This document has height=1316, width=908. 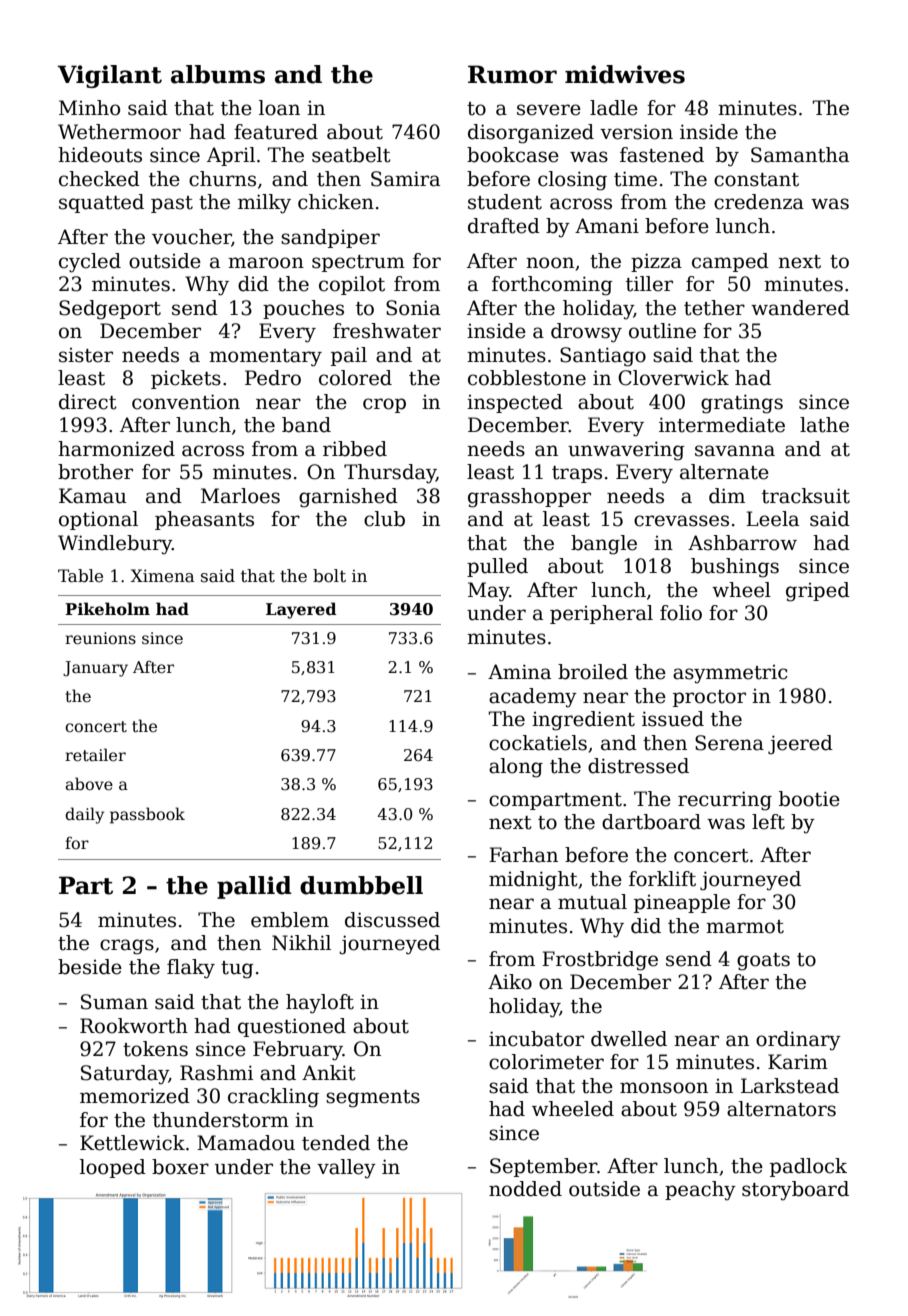 What do you see at coordinates (95, 755) in the document?
I see `retailer` at bounding box center [95, 755].
